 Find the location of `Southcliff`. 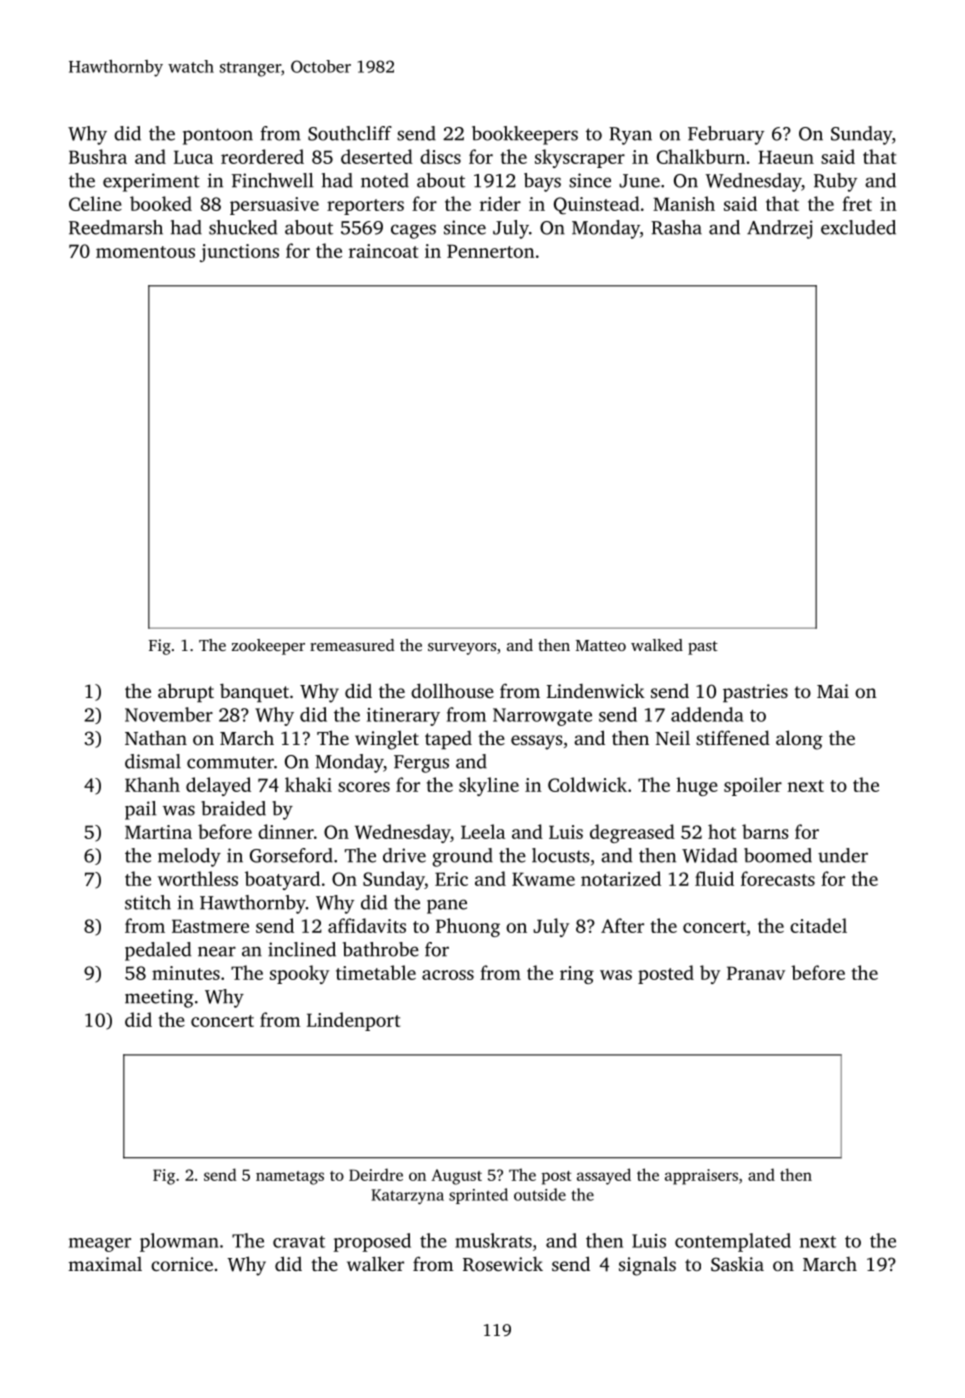

Southcliff is located at coordinates (350, 133).
